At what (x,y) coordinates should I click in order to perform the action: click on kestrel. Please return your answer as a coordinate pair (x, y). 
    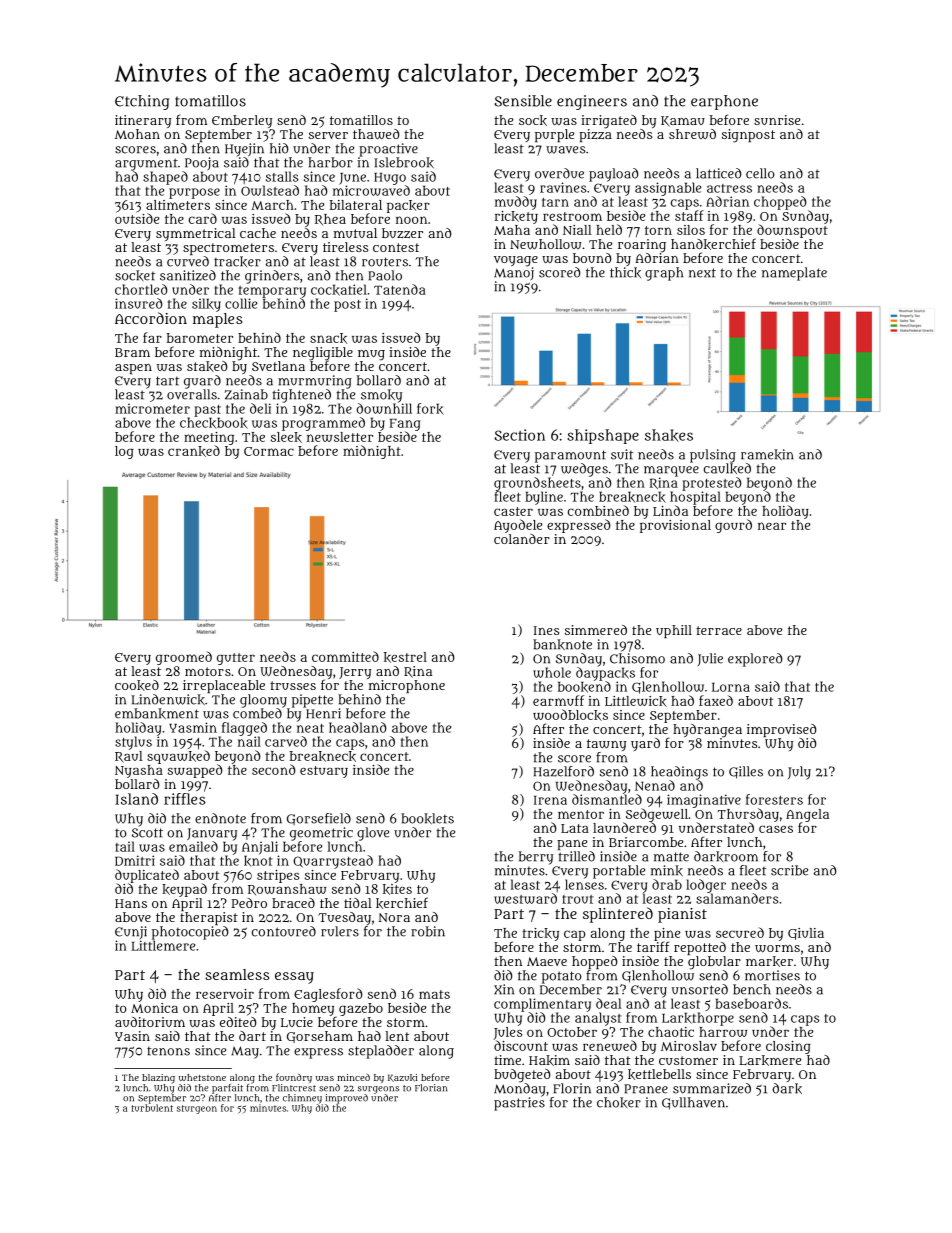
    Looking at the image, I should click on (405, 657).
